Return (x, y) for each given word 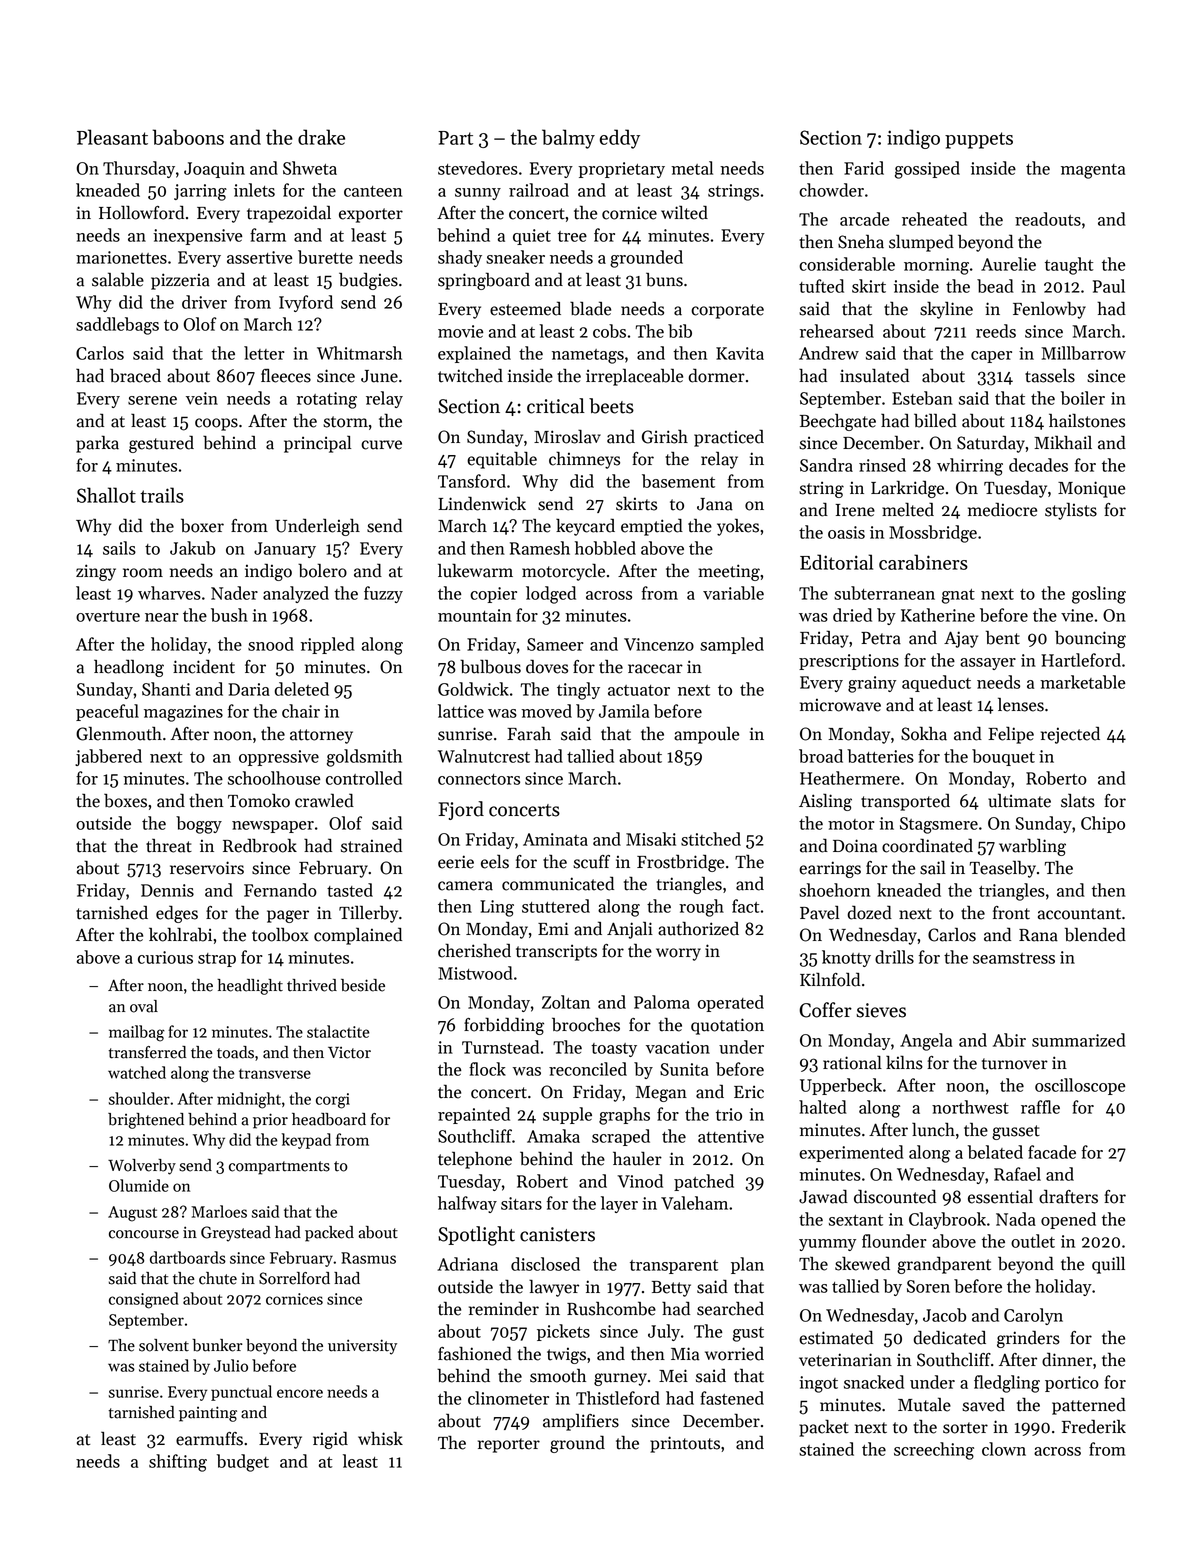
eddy (620, 139)
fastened (732, 1398)
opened (1068, 1220)
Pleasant (112, 137)
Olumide (139, 1185)
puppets (979, 140)
